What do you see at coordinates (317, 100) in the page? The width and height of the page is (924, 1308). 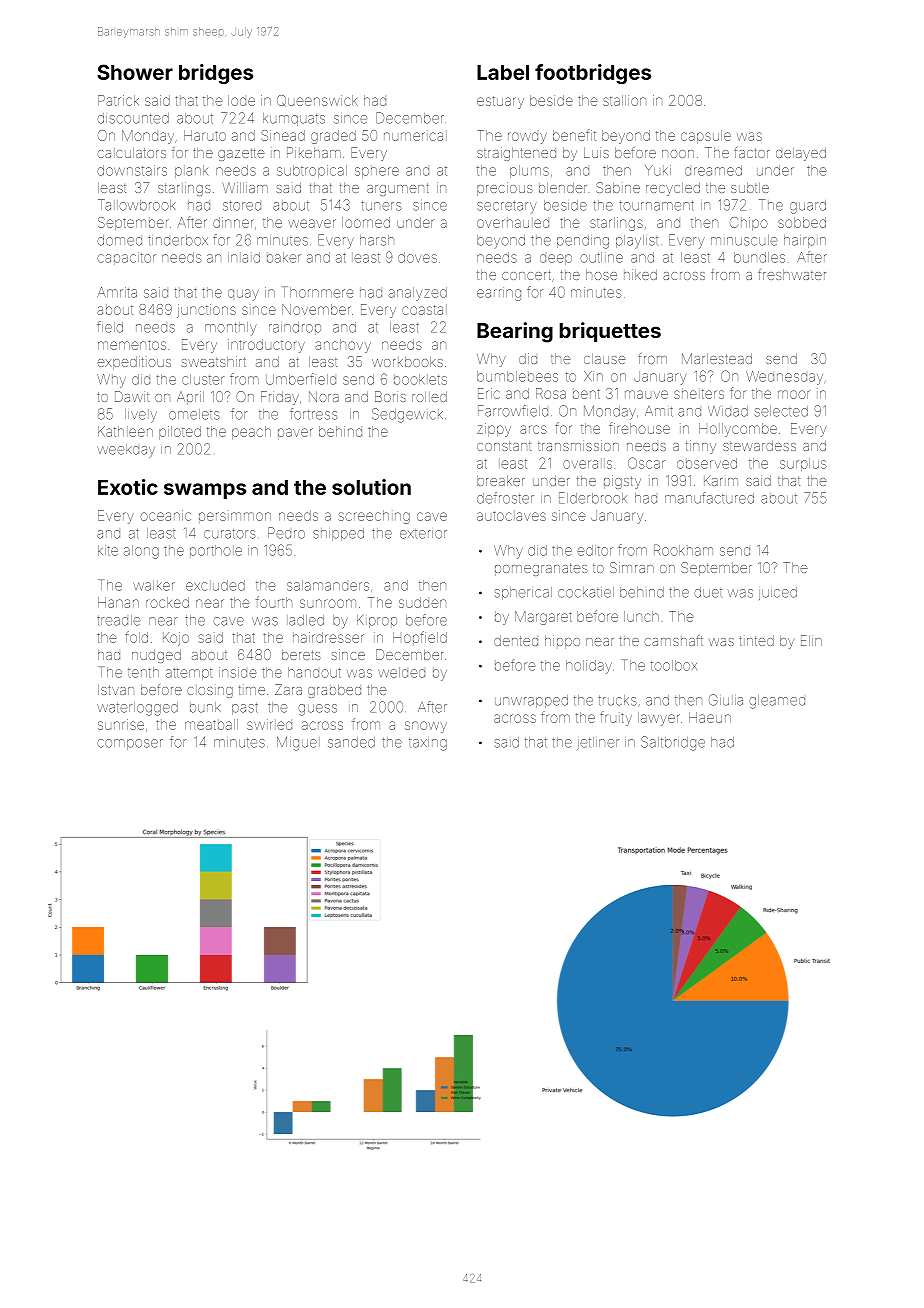 I see `Queenswick` at bounding box center [317, 100].
